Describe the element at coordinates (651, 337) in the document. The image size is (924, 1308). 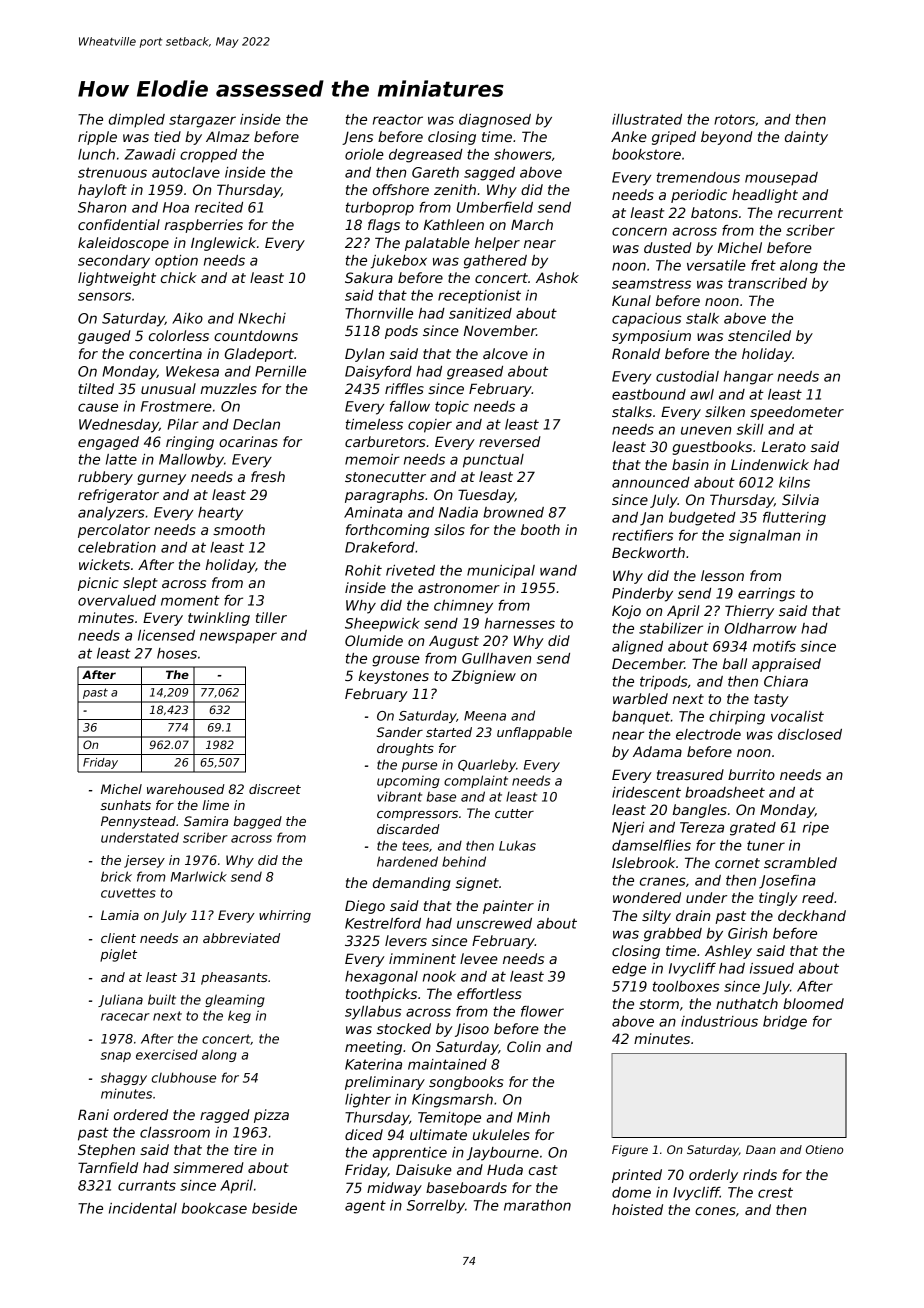
I see `symposium` at that location.
